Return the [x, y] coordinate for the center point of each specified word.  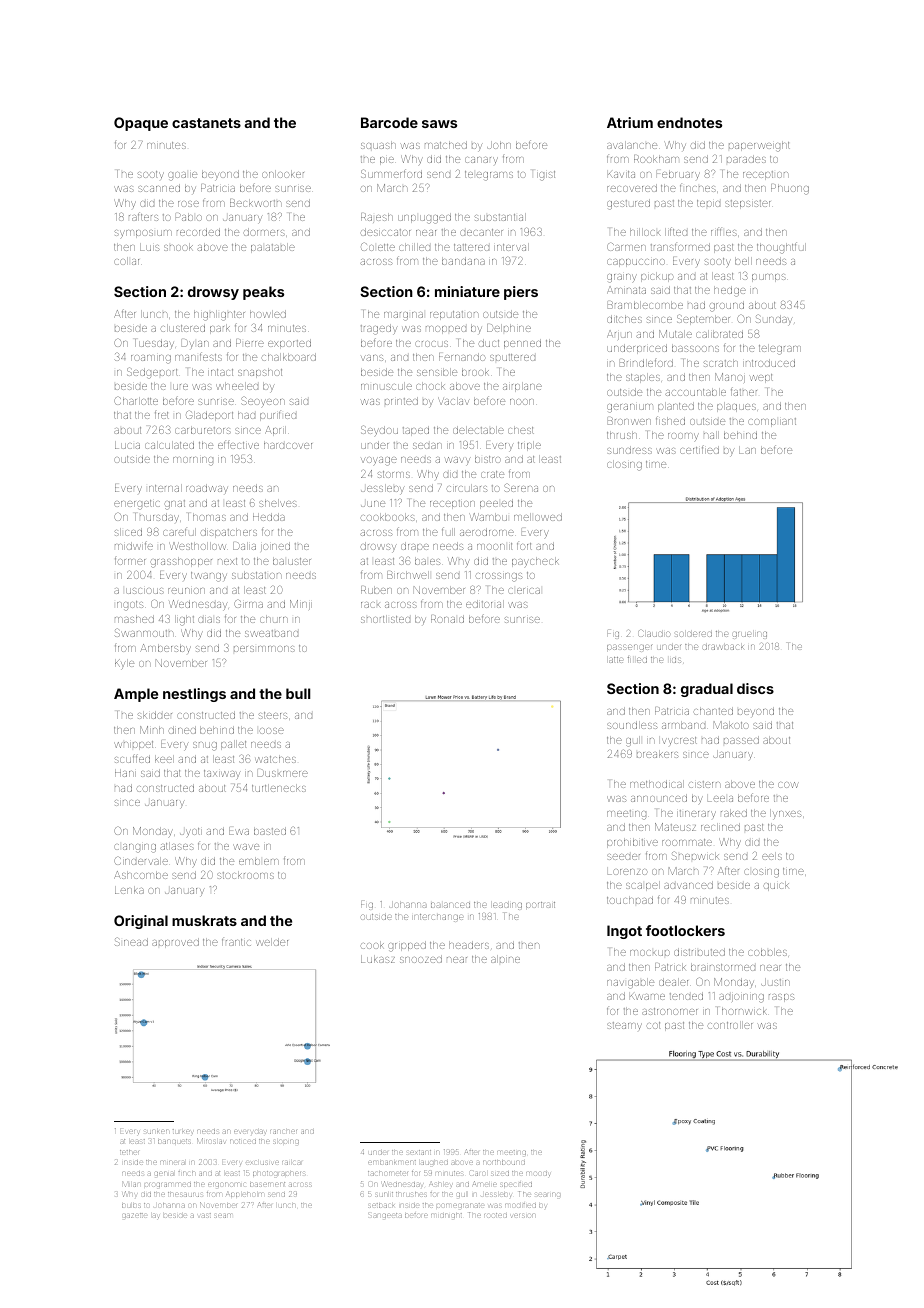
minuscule [386, 386]
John [499, 145]
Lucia [127, 445]
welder [272, 942]
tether [129, 1152]
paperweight [759, 146]
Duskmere [283, 773]
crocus [431, 344]
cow [788, 785]
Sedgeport [152, 373]
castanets [206, 123]
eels [772, 856]
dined [182, 730]
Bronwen [629, 421]
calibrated [719, 334]
